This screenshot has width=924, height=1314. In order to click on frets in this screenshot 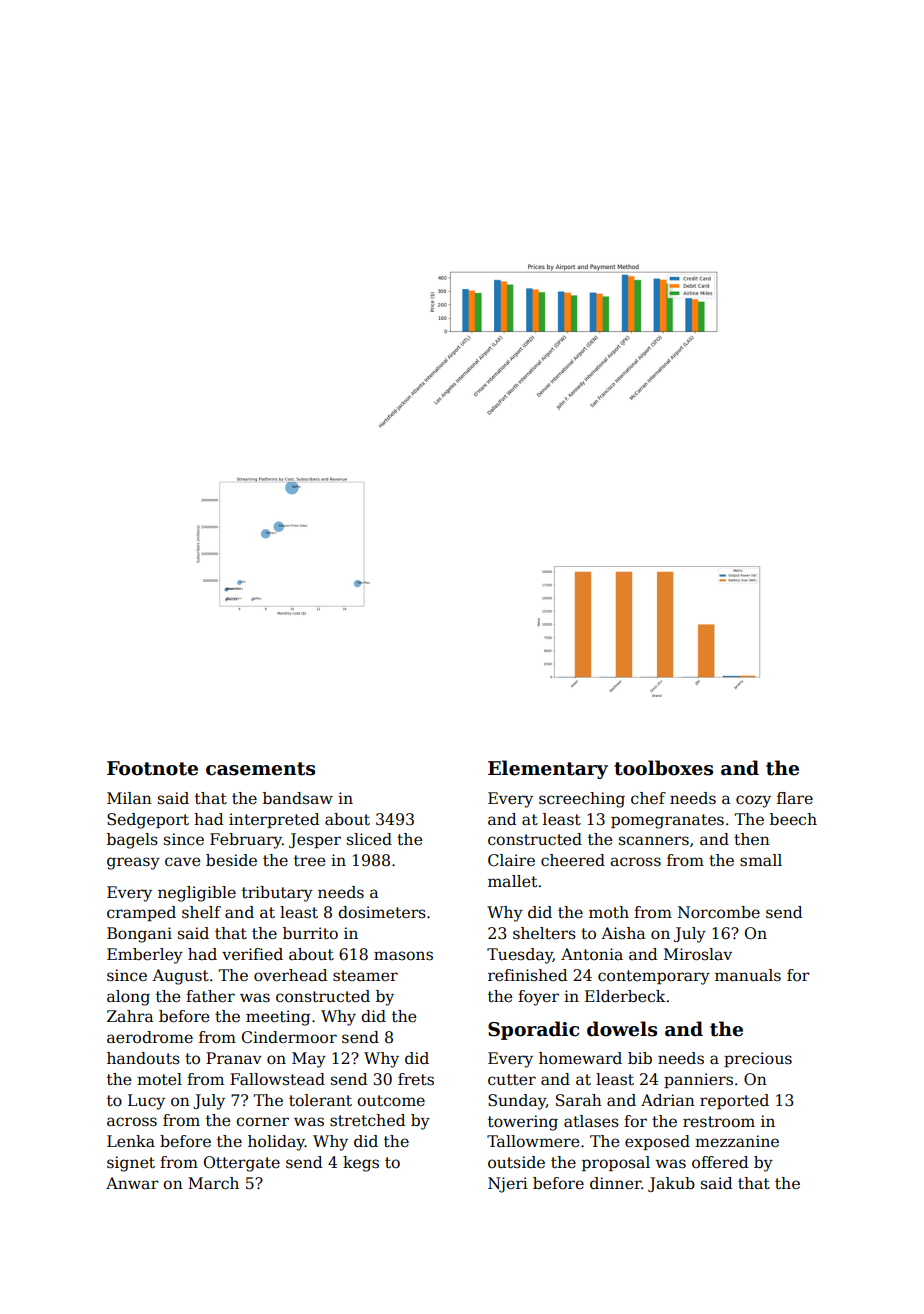, I will do `click(416, 1079)`.
